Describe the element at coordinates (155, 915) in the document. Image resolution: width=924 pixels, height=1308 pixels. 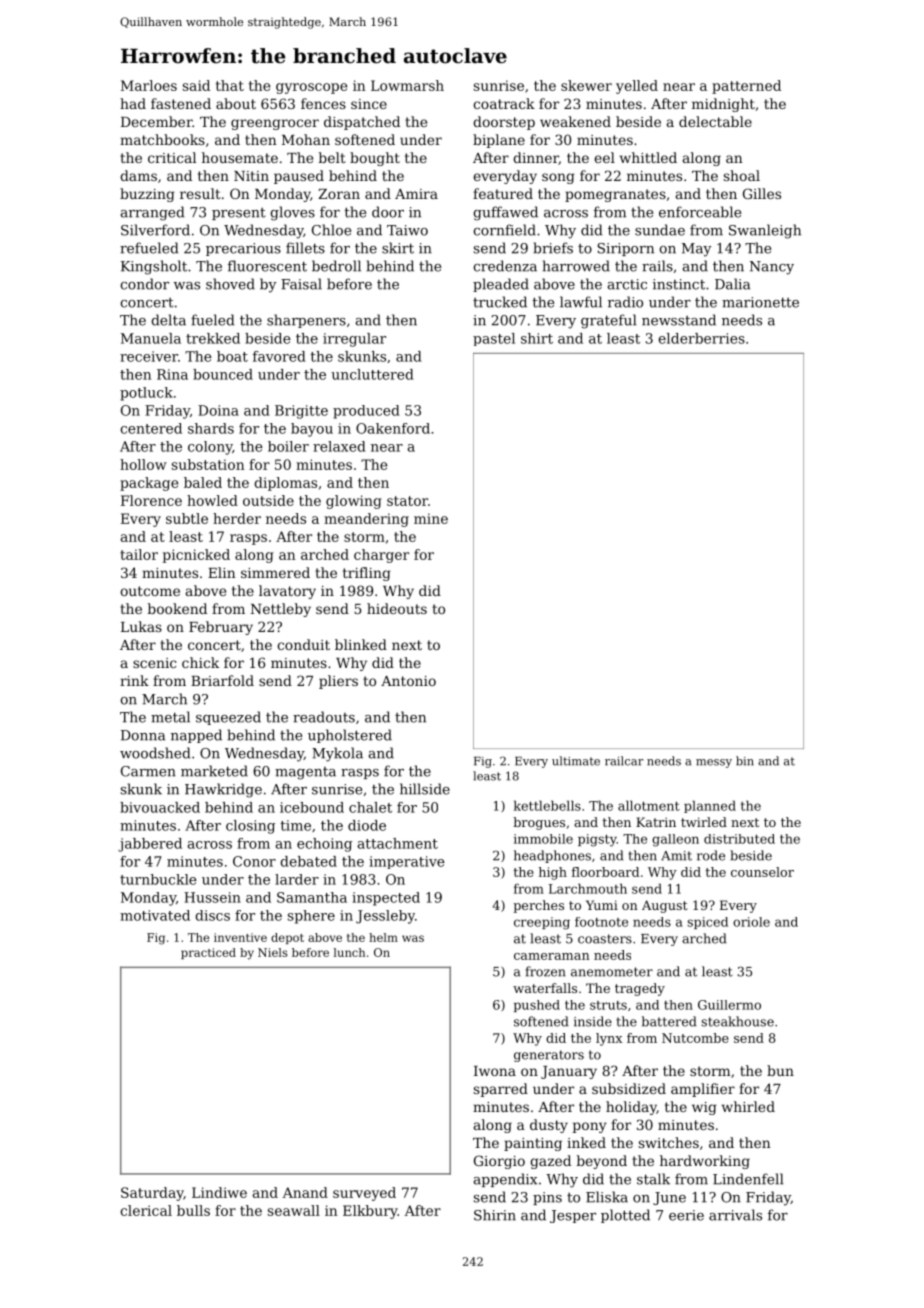
I see `motivated` at that location.
